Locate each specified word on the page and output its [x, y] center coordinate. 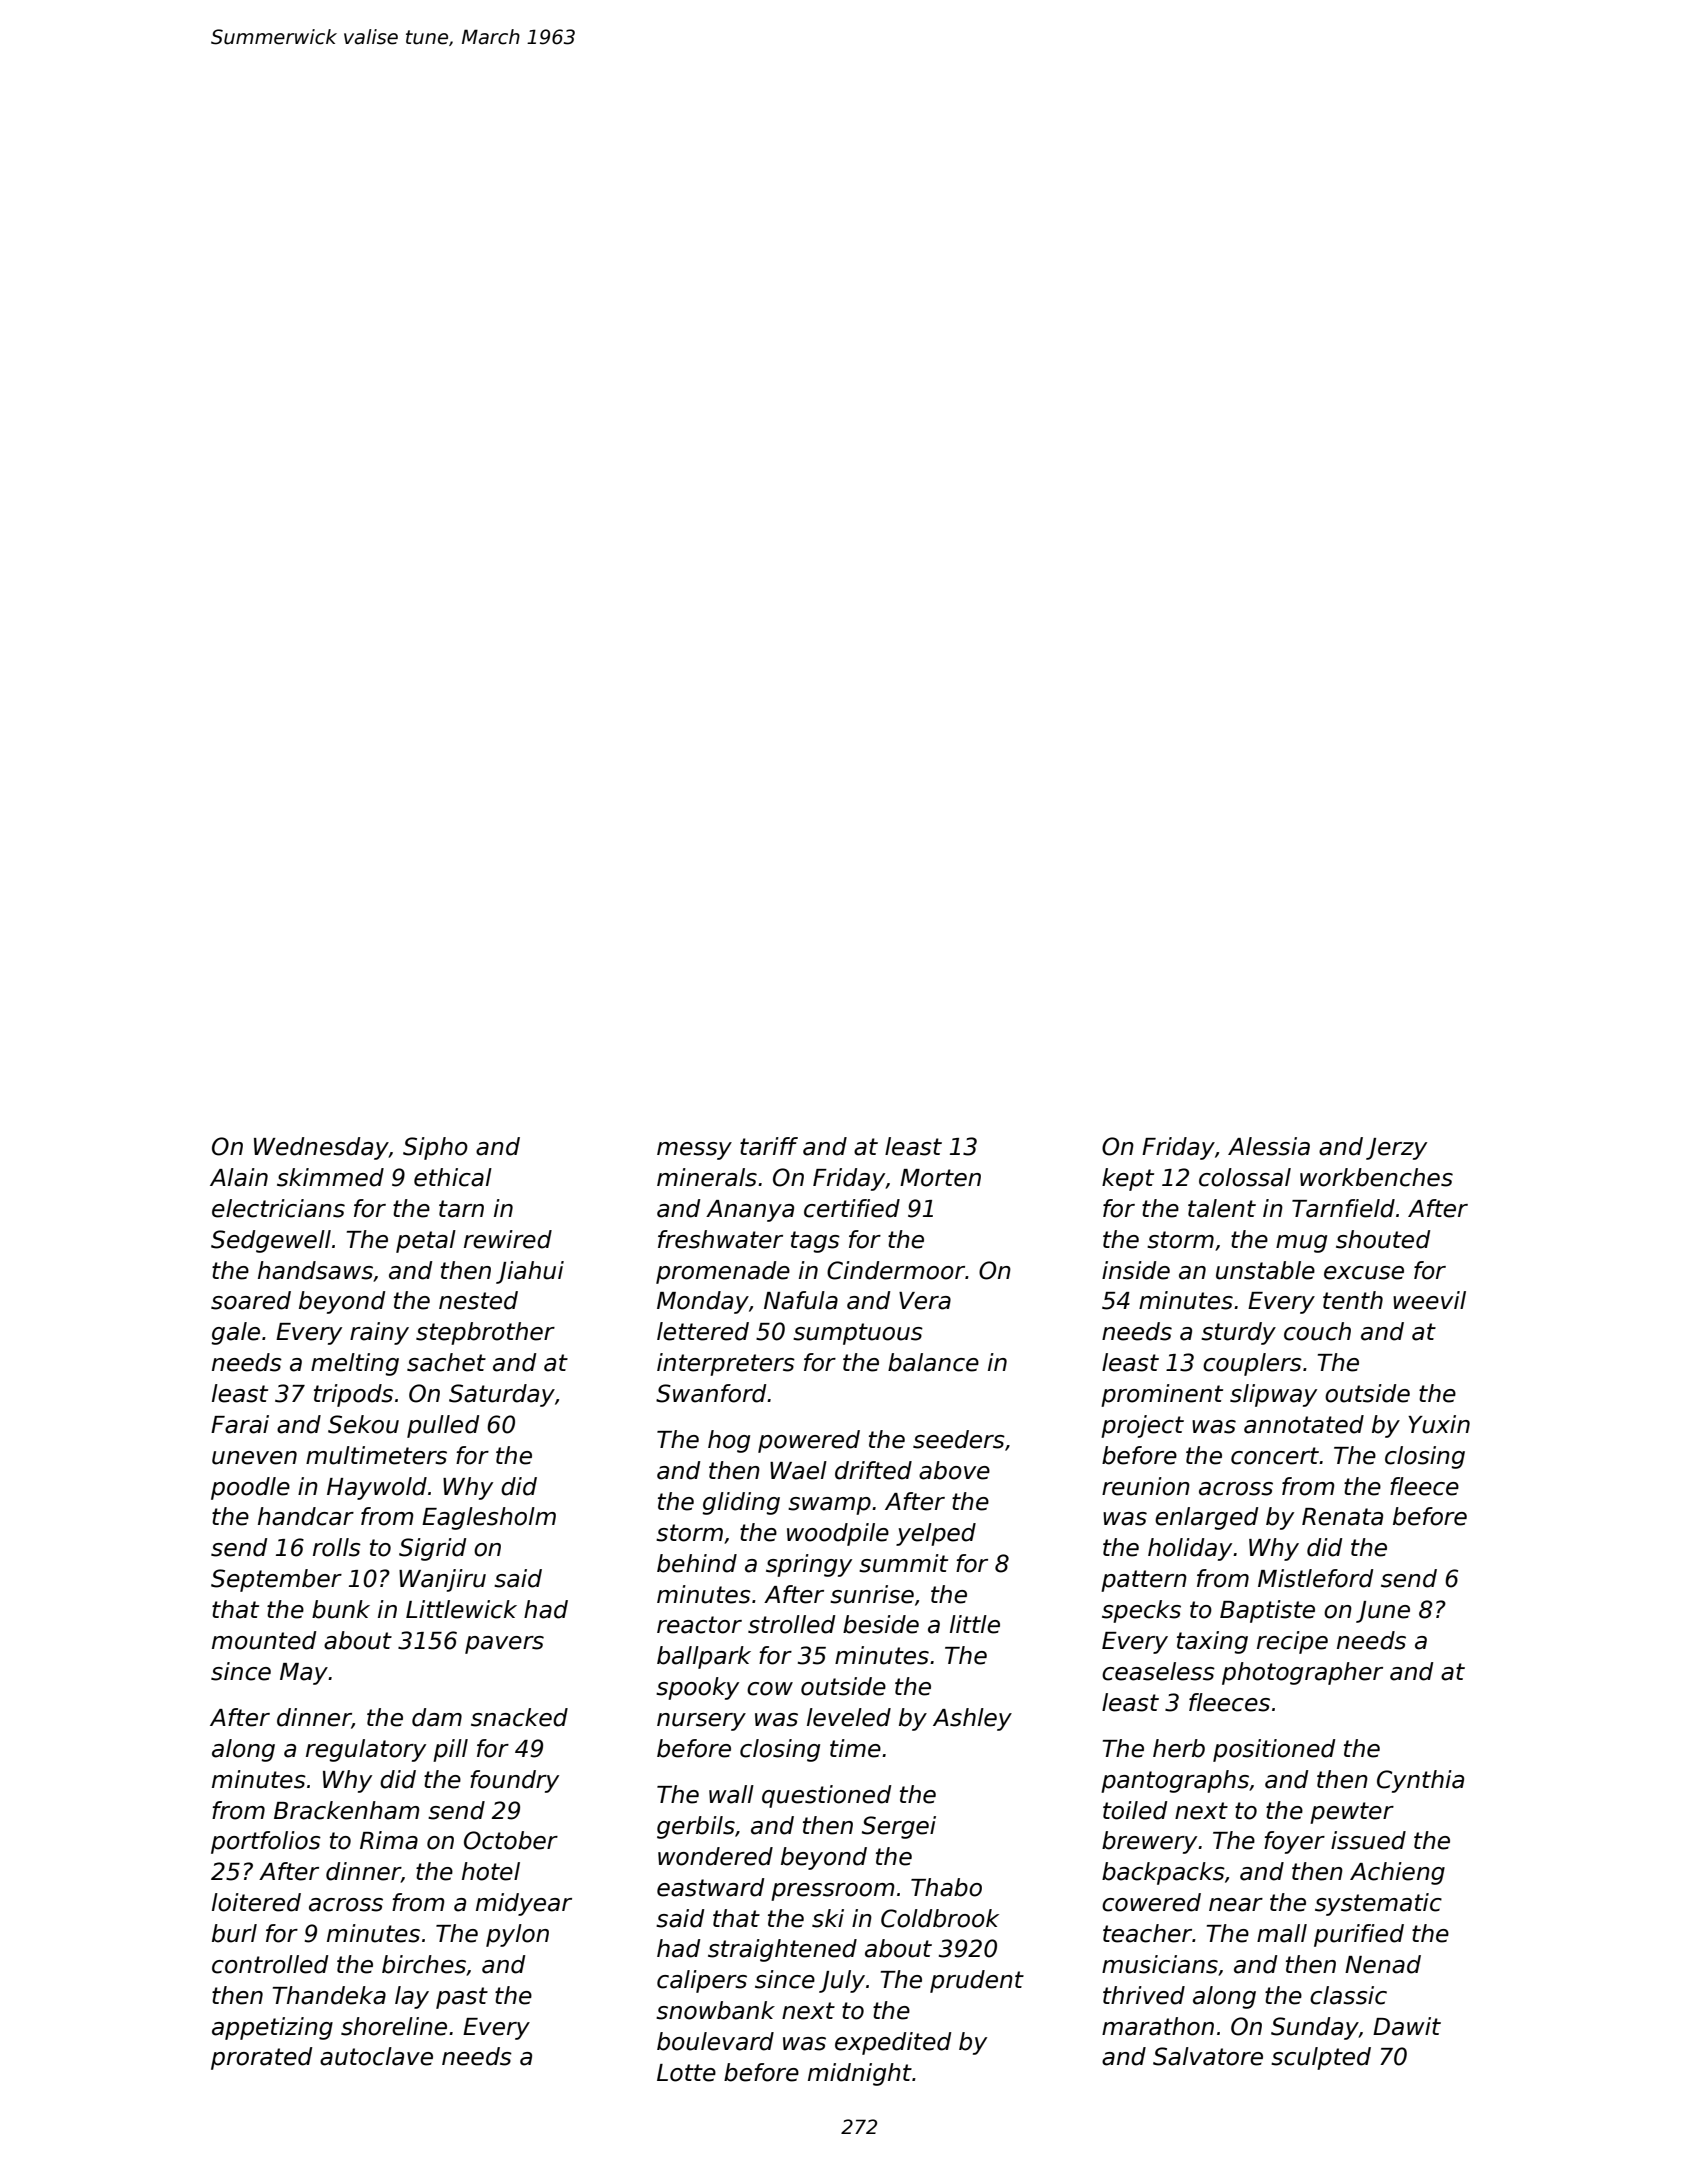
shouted [1383, 1239]
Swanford [711, 1393]
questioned [826, 1796]
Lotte [686, 2073]
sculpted [1321, 2058]
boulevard [715, 2041]
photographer [1302, 1673]
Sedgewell [271, 1241]
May [304, 1674]
